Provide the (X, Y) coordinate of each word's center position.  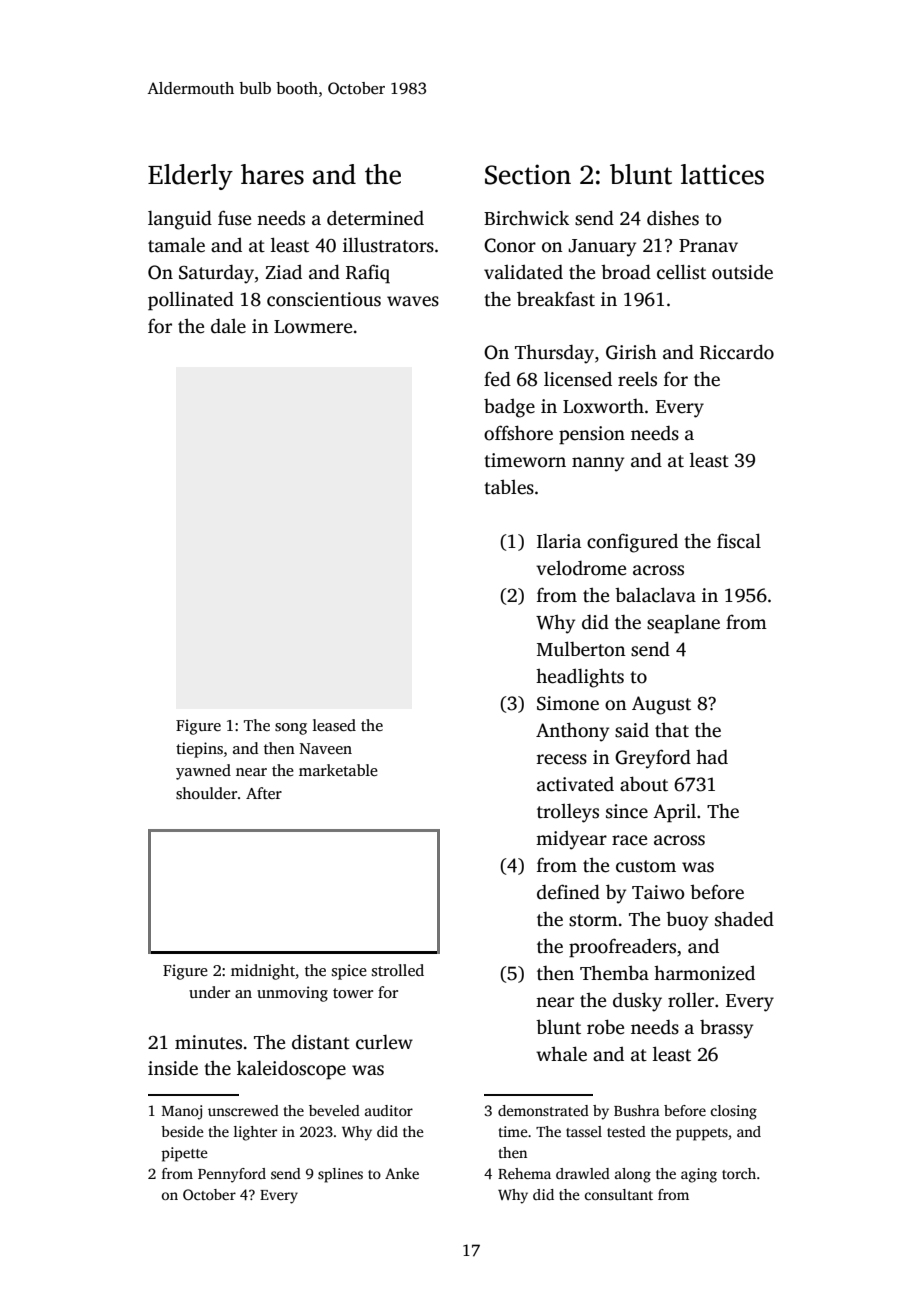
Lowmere (313, 327)
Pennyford (232, 1175)
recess (562, 759)
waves (413, 301)
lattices (722, 174)
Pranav (708, 246)
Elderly (190, 177)
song (291, 729)
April (674, 813)
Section (528, 174)
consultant (619, 1194)
